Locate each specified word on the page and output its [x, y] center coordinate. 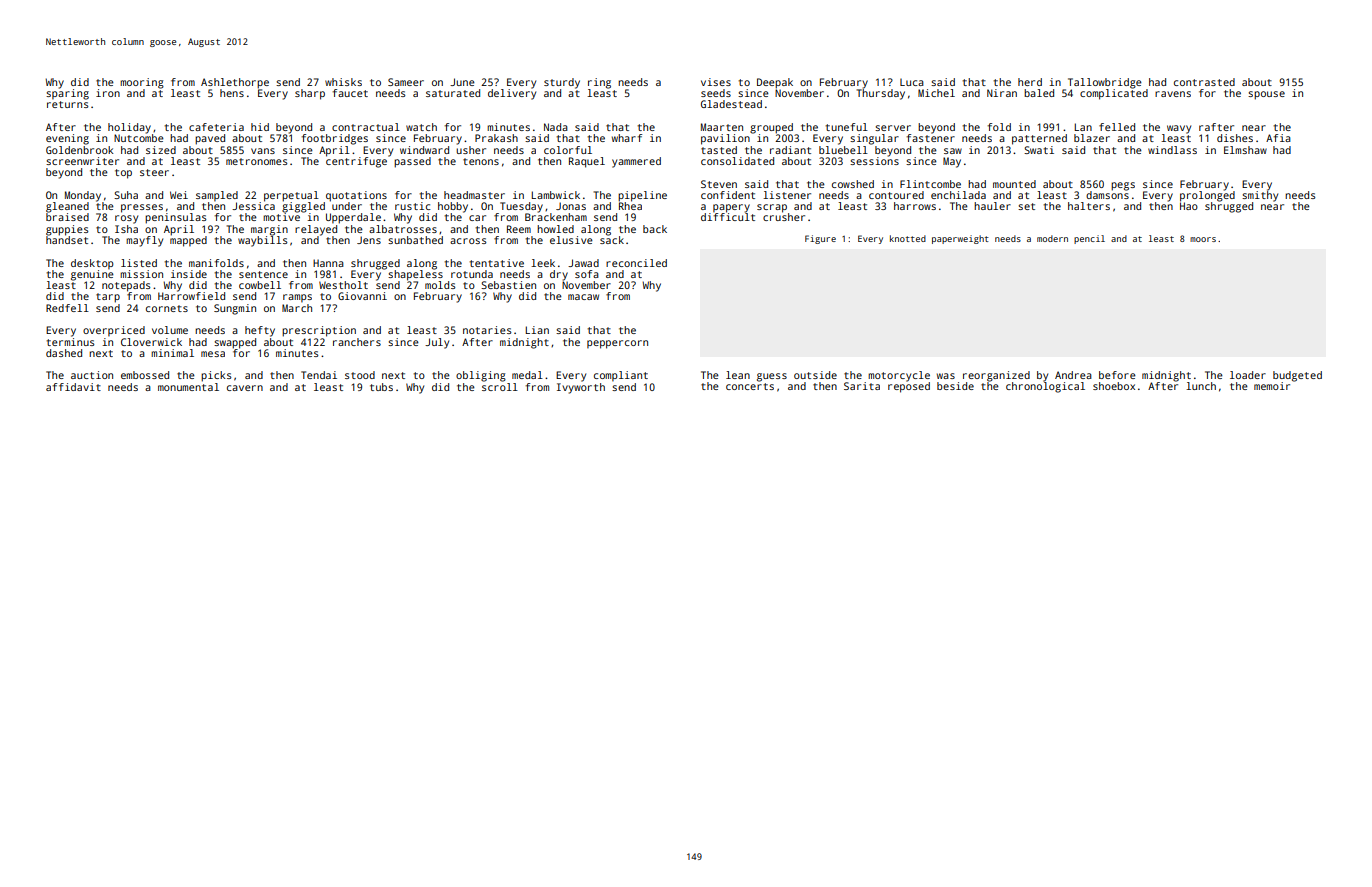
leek [543, 263]
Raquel [587, 162]
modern [1052, 238]
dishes [1235, 138]
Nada [556, 127]
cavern [245, 388]
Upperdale [353, 218]
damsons [1107, 194]
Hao [1189, 206]
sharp [310, 94]
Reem [519, 229]
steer [154, 172]
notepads [126, 286]
